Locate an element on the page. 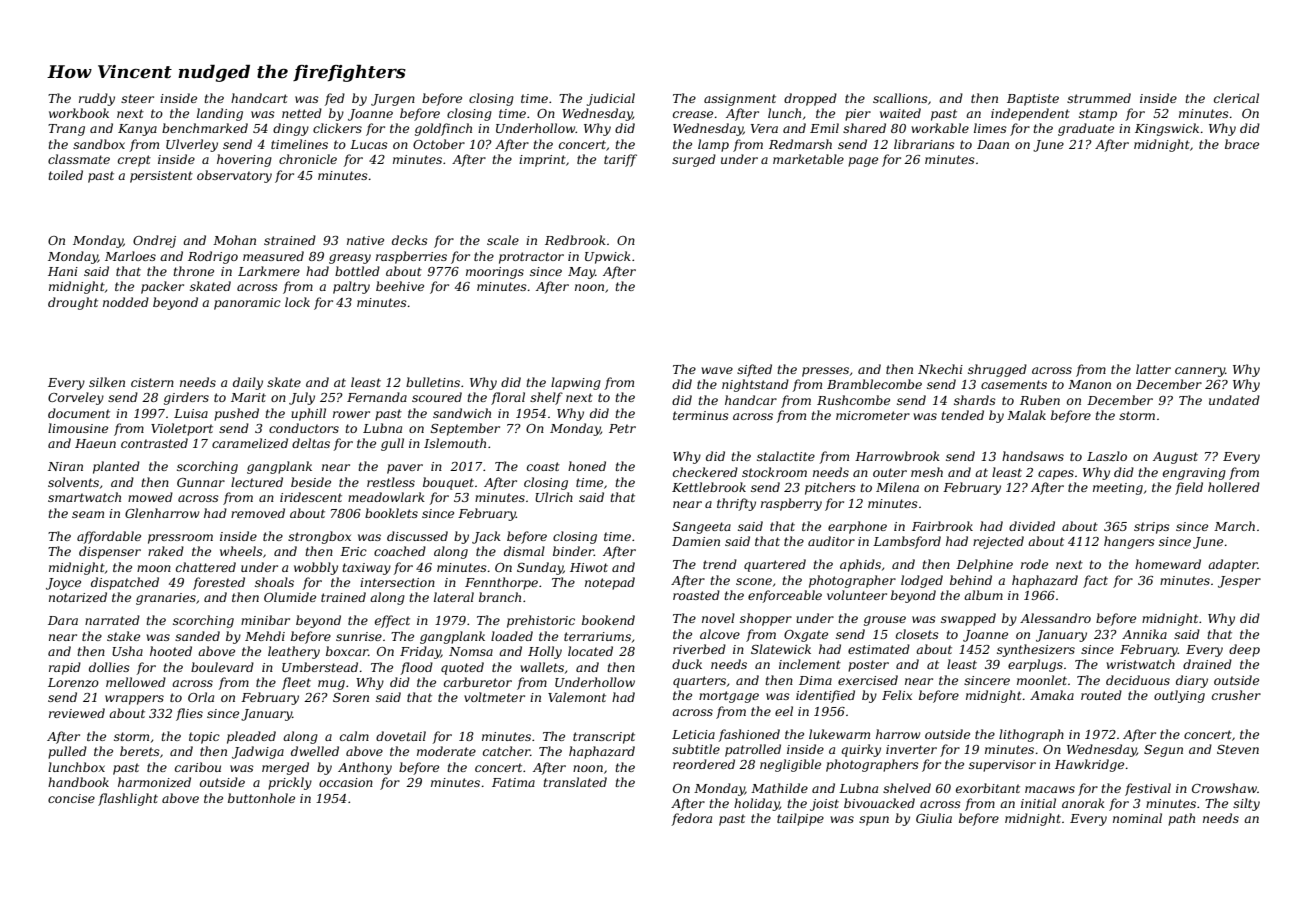  Steven is located at coordinates (1238, 749).
